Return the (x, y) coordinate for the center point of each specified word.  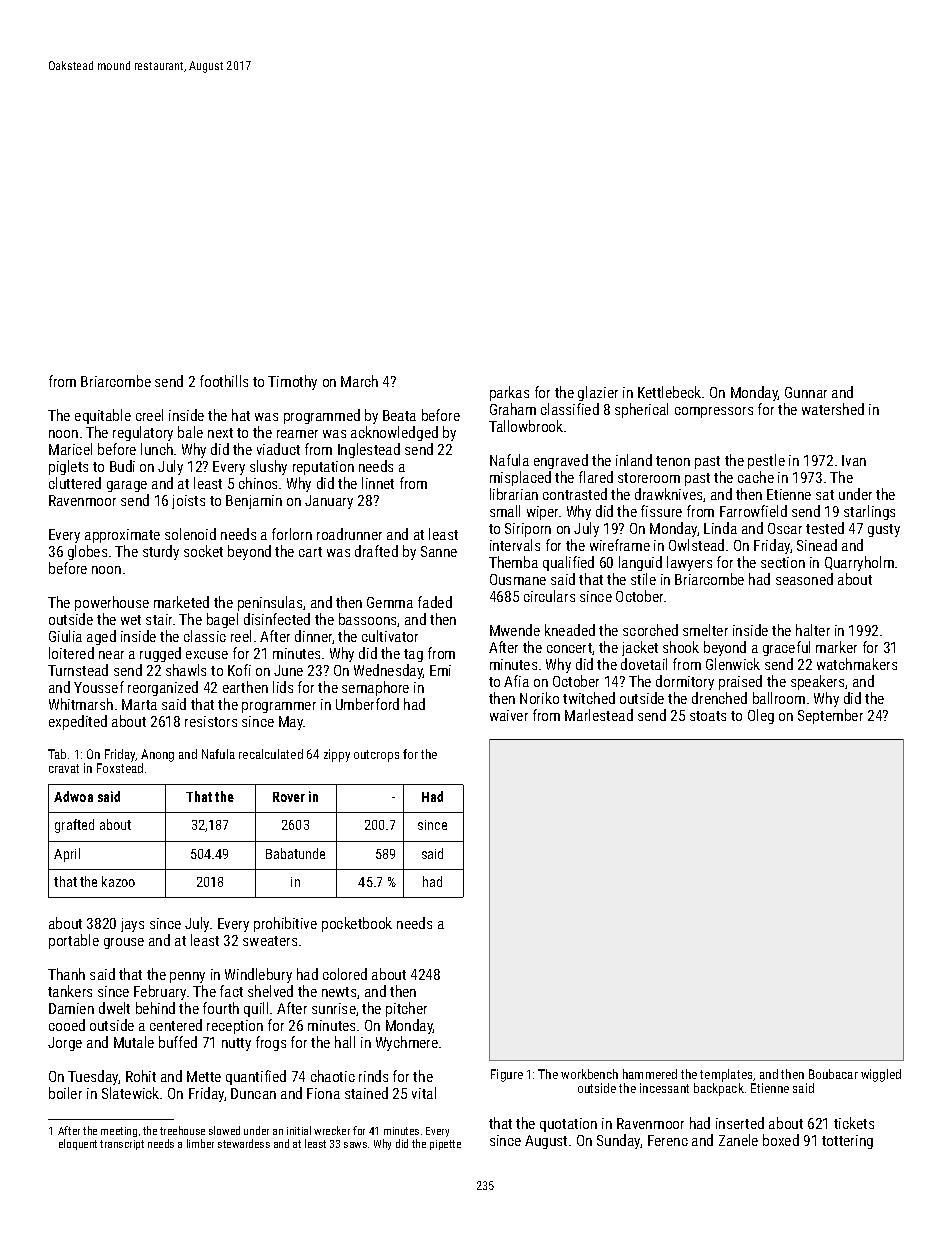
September (830, 716)
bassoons (367, 619)
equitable (103, 416)
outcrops (376, 756)
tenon (673, 461)
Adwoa (73, 796)
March (359, 381)
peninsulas (270, 603)
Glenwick (733, 664)
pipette (445, 1145)
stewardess (244, 1143)
